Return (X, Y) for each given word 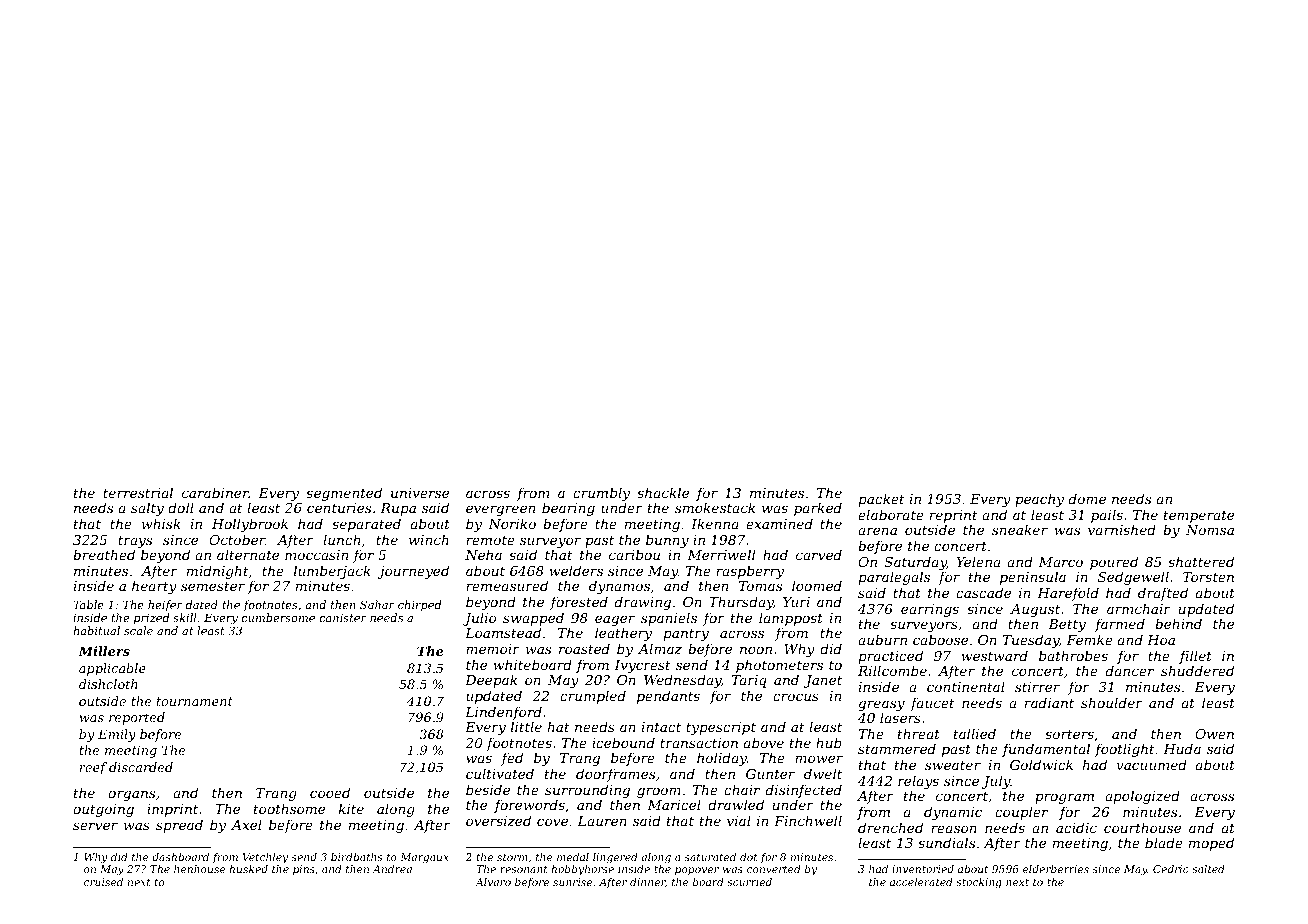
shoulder (1112, 702)
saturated (710, 857)
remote (490, 540)
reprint (954, 516)
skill (184, 617)
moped (1211, 844)
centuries (339, 508)
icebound (623, 742)
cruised (103, 882)
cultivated (500, 773)
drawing (643, 603)
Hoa (1161, 640)
